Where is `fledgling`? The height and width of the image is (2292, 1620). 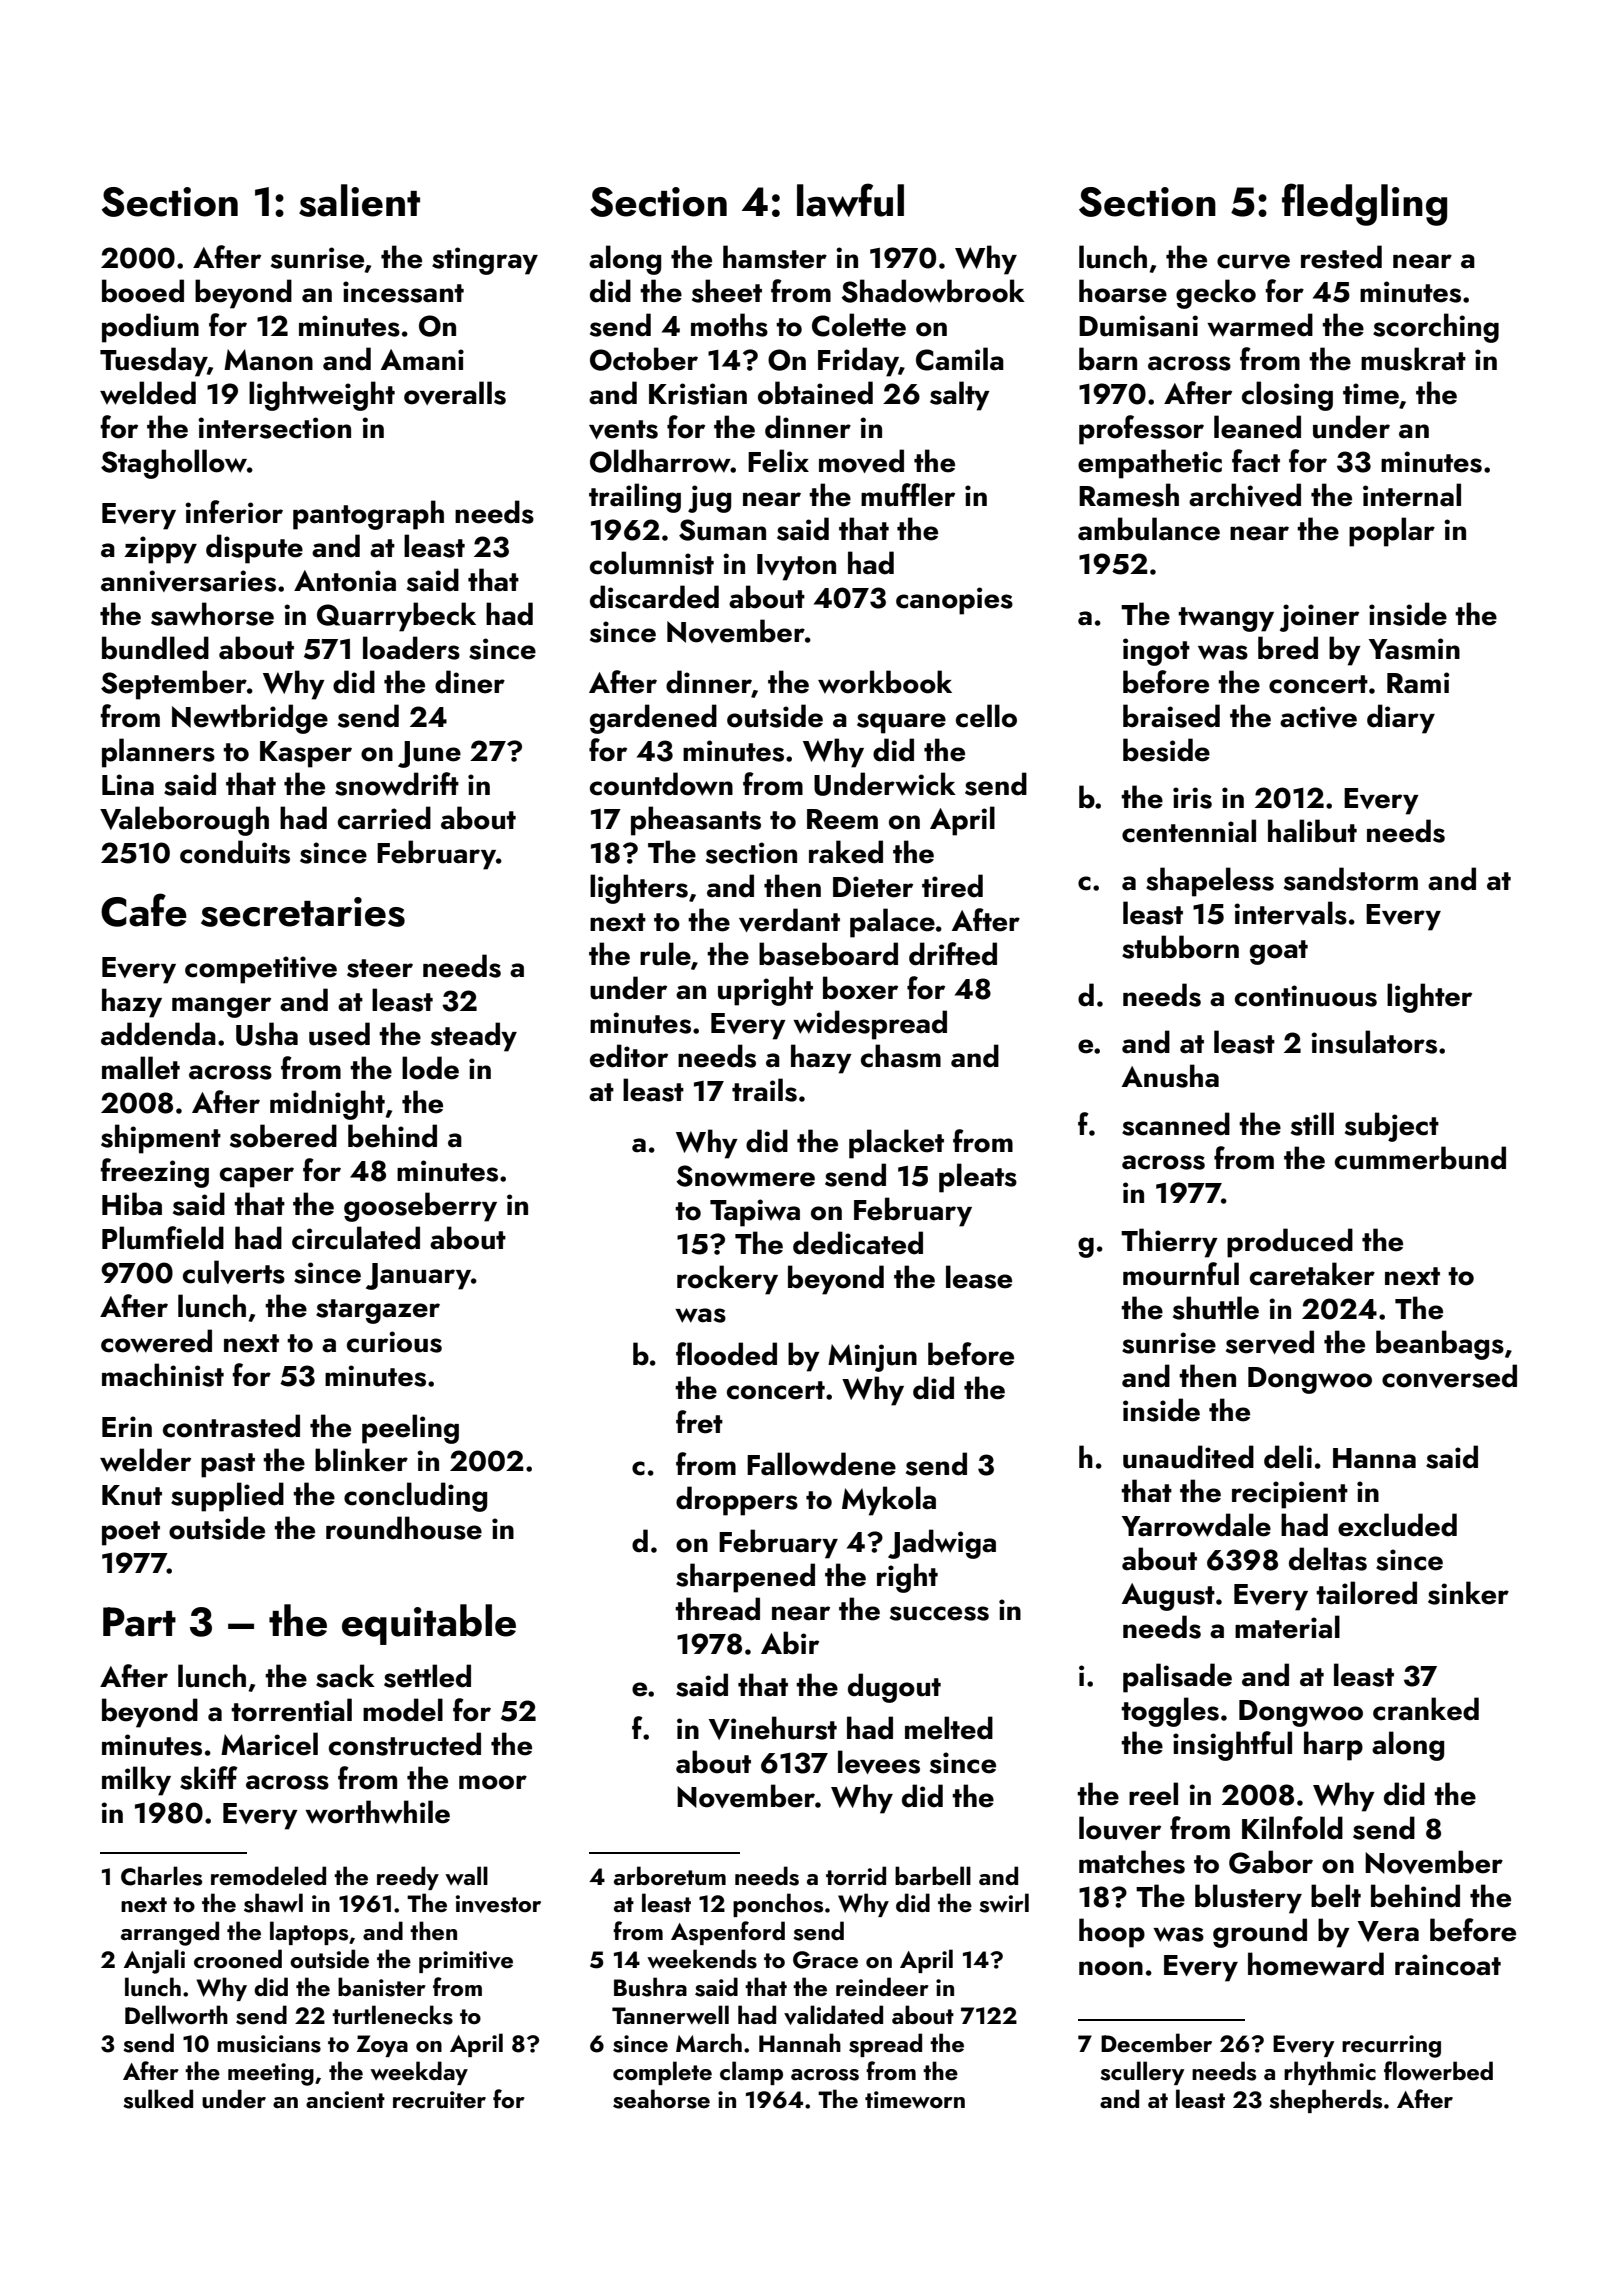
fledgling is located at coordinates (1364, 204).
